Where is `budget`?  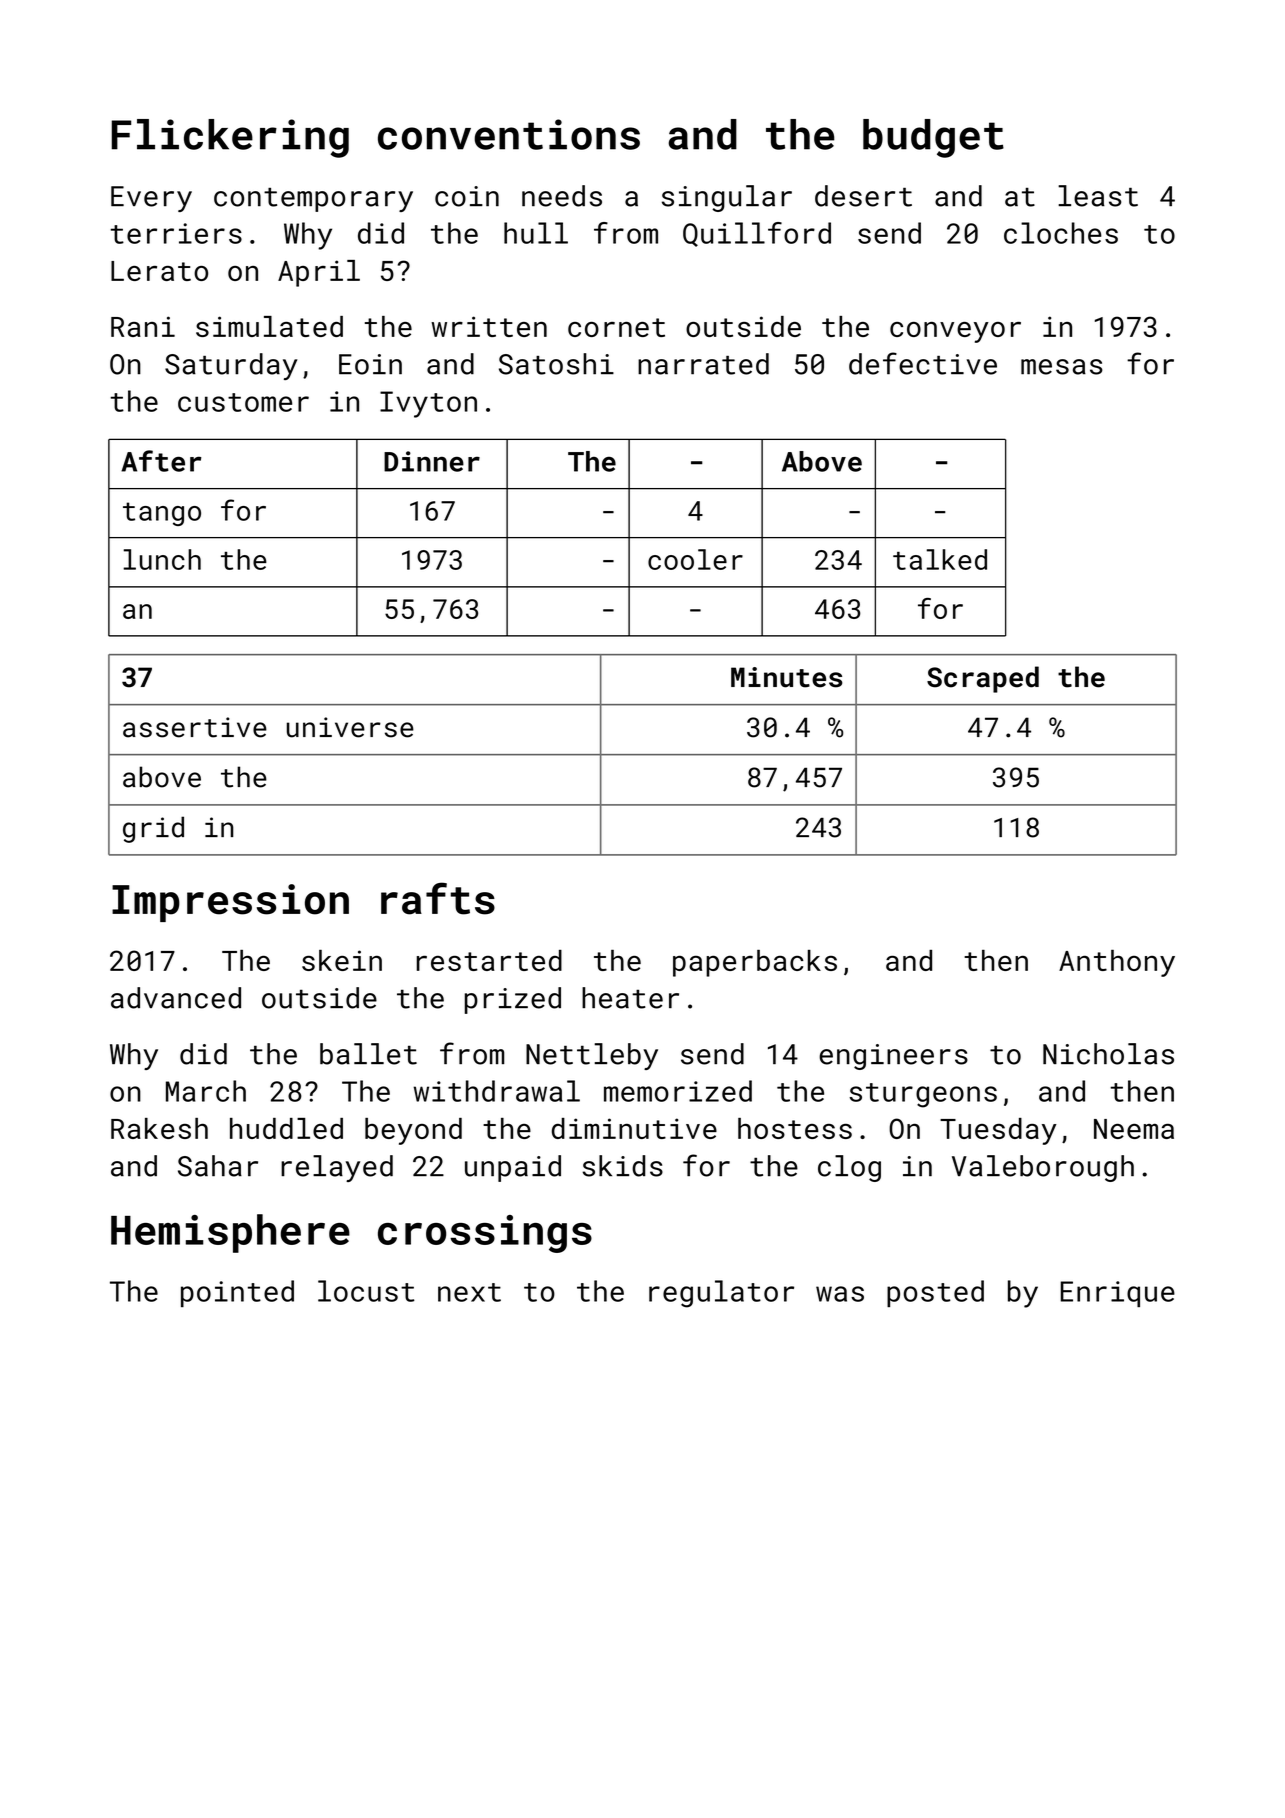
budget is located at coordinates (933, 138).
